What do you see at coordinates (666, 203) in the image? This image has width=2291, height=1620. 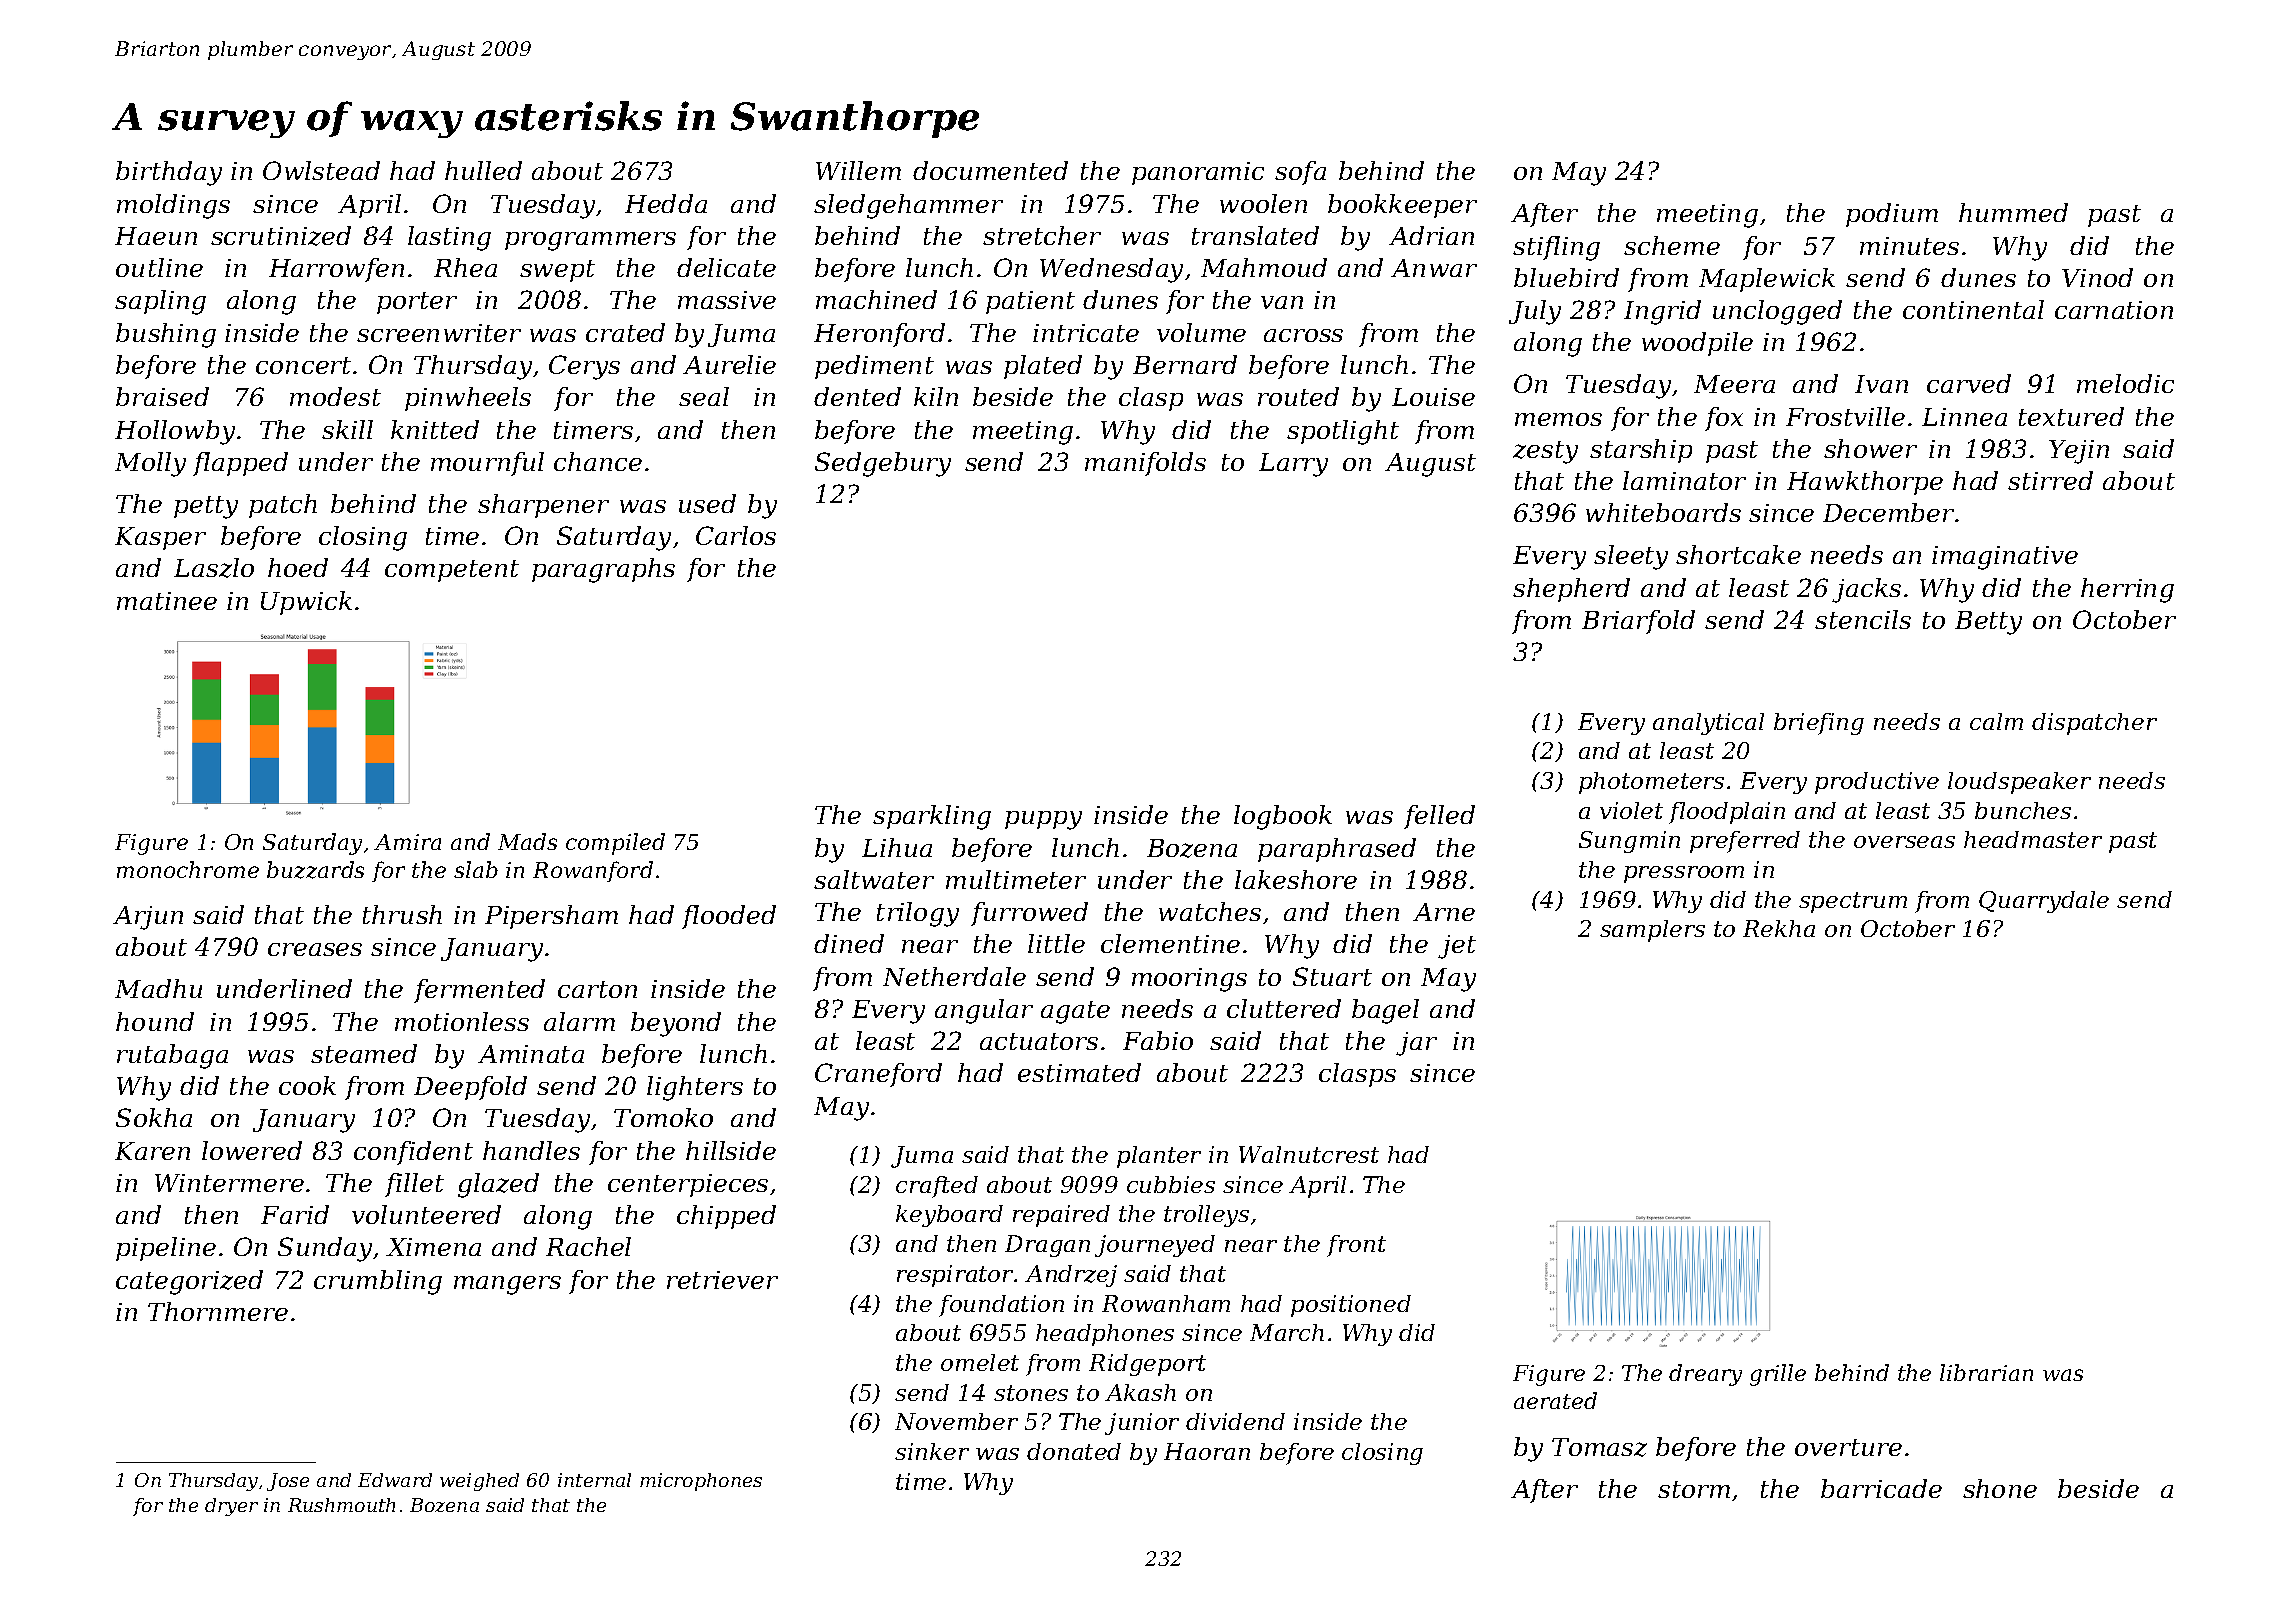 I see `Hedda` at bounding box center [666, 203].
